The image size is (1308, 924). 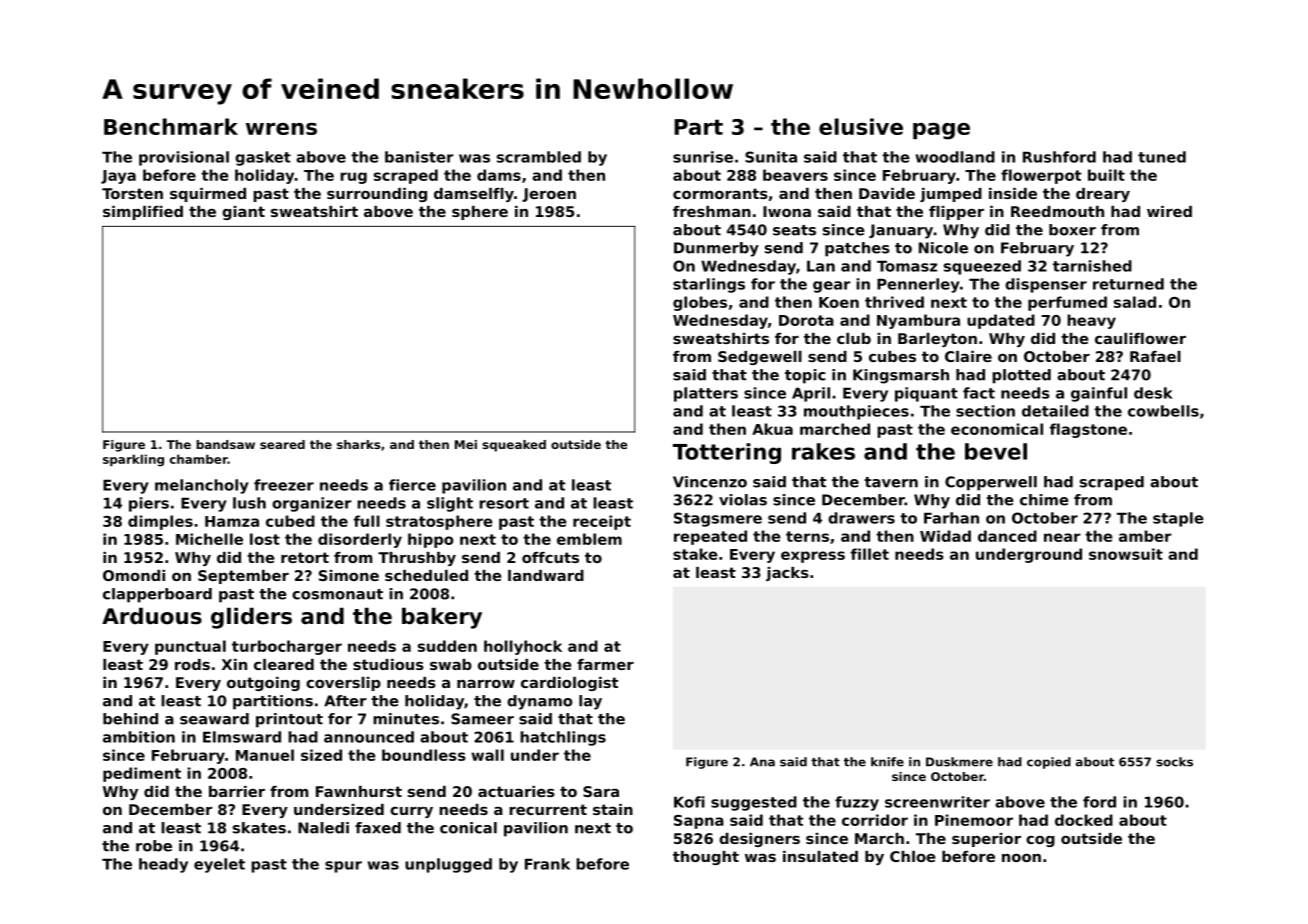 What do you see at coordinates (549, 195) in the page?
I see `Jeroen` at bounding box center [549, 195].
